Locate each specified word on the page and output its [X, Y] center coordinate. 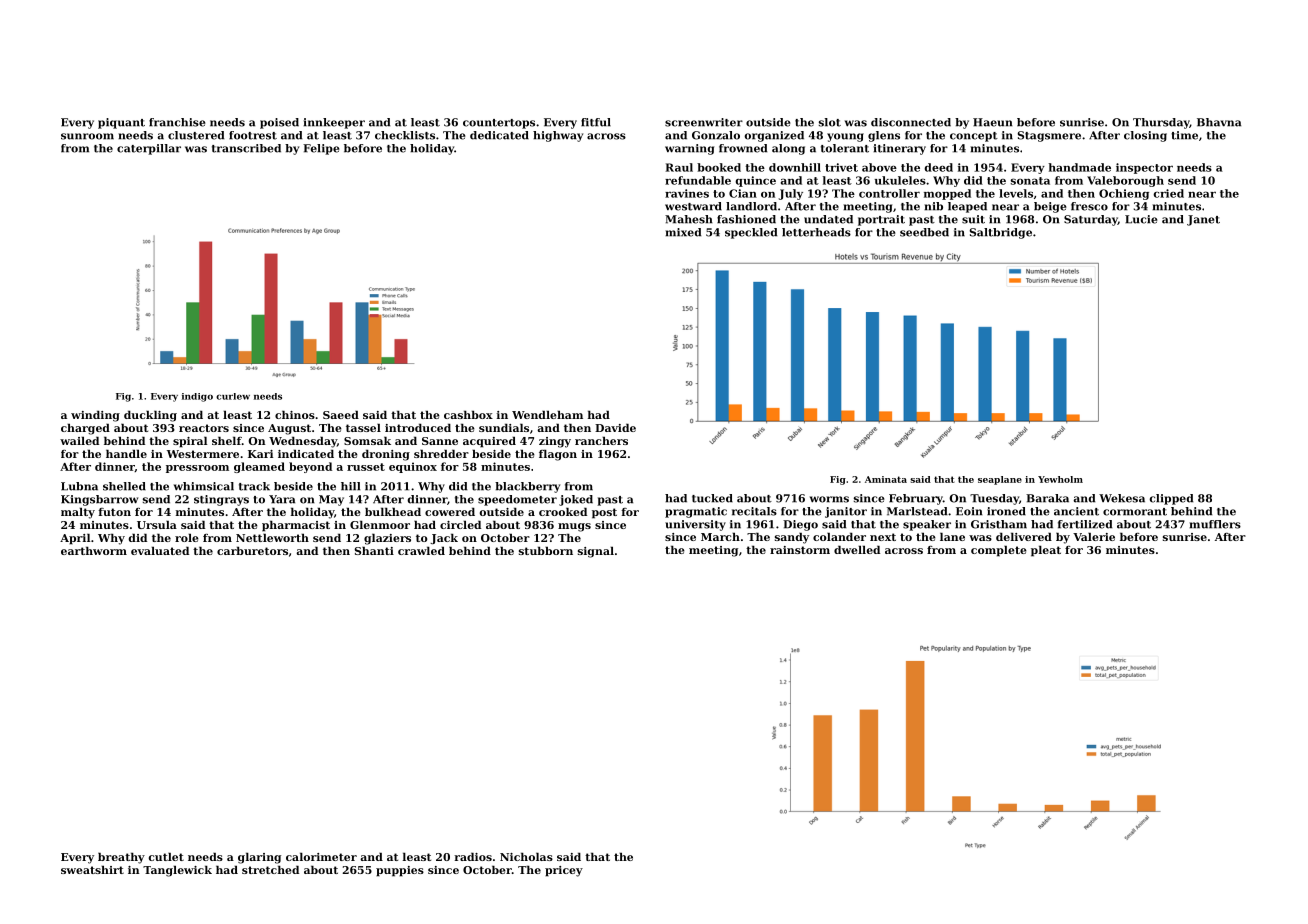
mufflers [1215, 524]
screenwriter [704, 122]
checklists [405, 135]
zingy [555, 442]
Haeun [993, 122]
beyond [310, 467]
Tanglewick [177, 871]
